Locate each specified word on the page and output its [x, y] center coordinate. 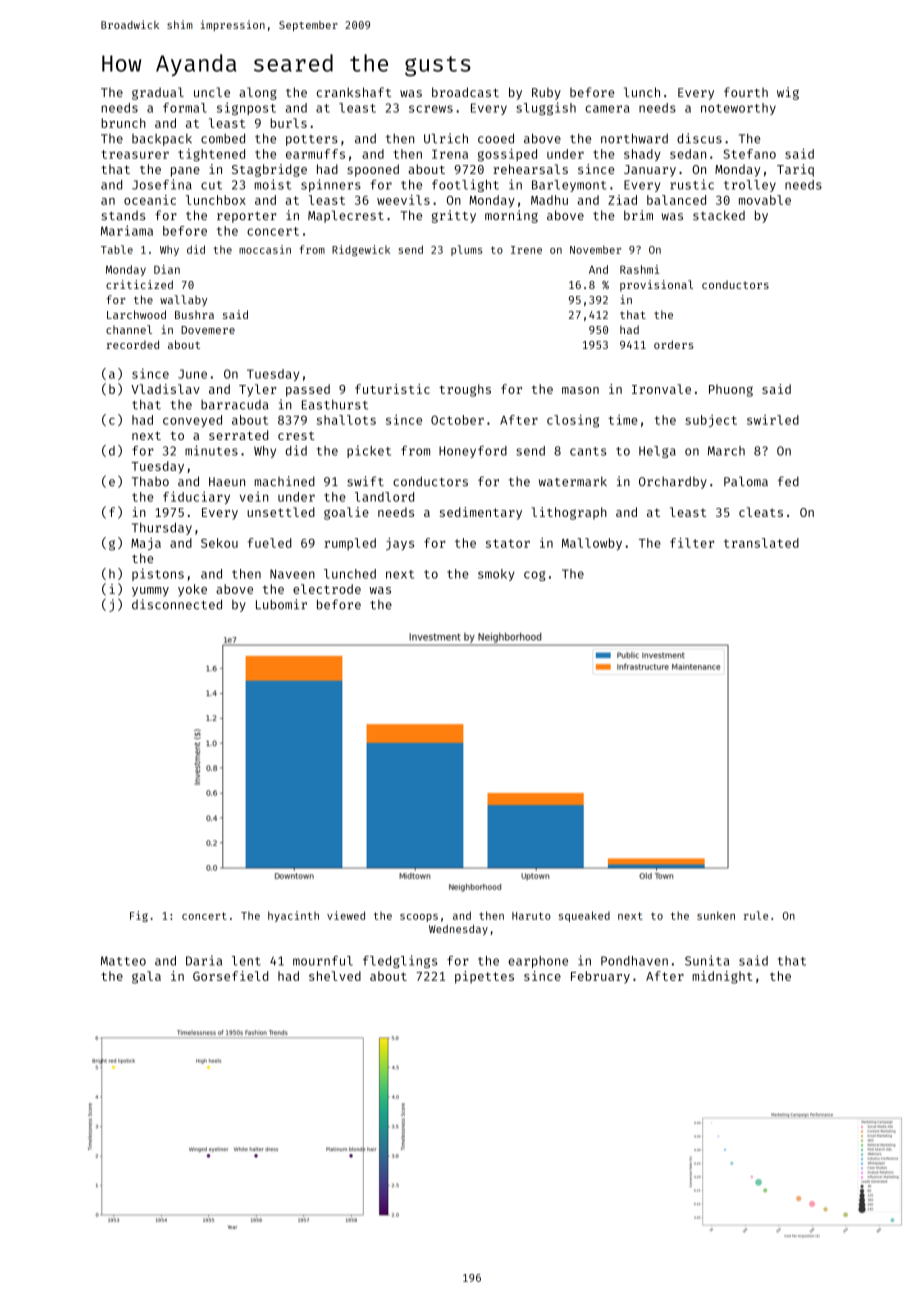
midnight [722, 977]
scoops [419, 918]
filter [692, 543]
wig [788, 93]
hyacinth [293, 916]
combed [223, 138]
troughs [465, 390]
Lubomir [281, 604]
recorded [132, 344]
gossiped [507, 155]
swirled [773, 420]
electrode [327, 589]
